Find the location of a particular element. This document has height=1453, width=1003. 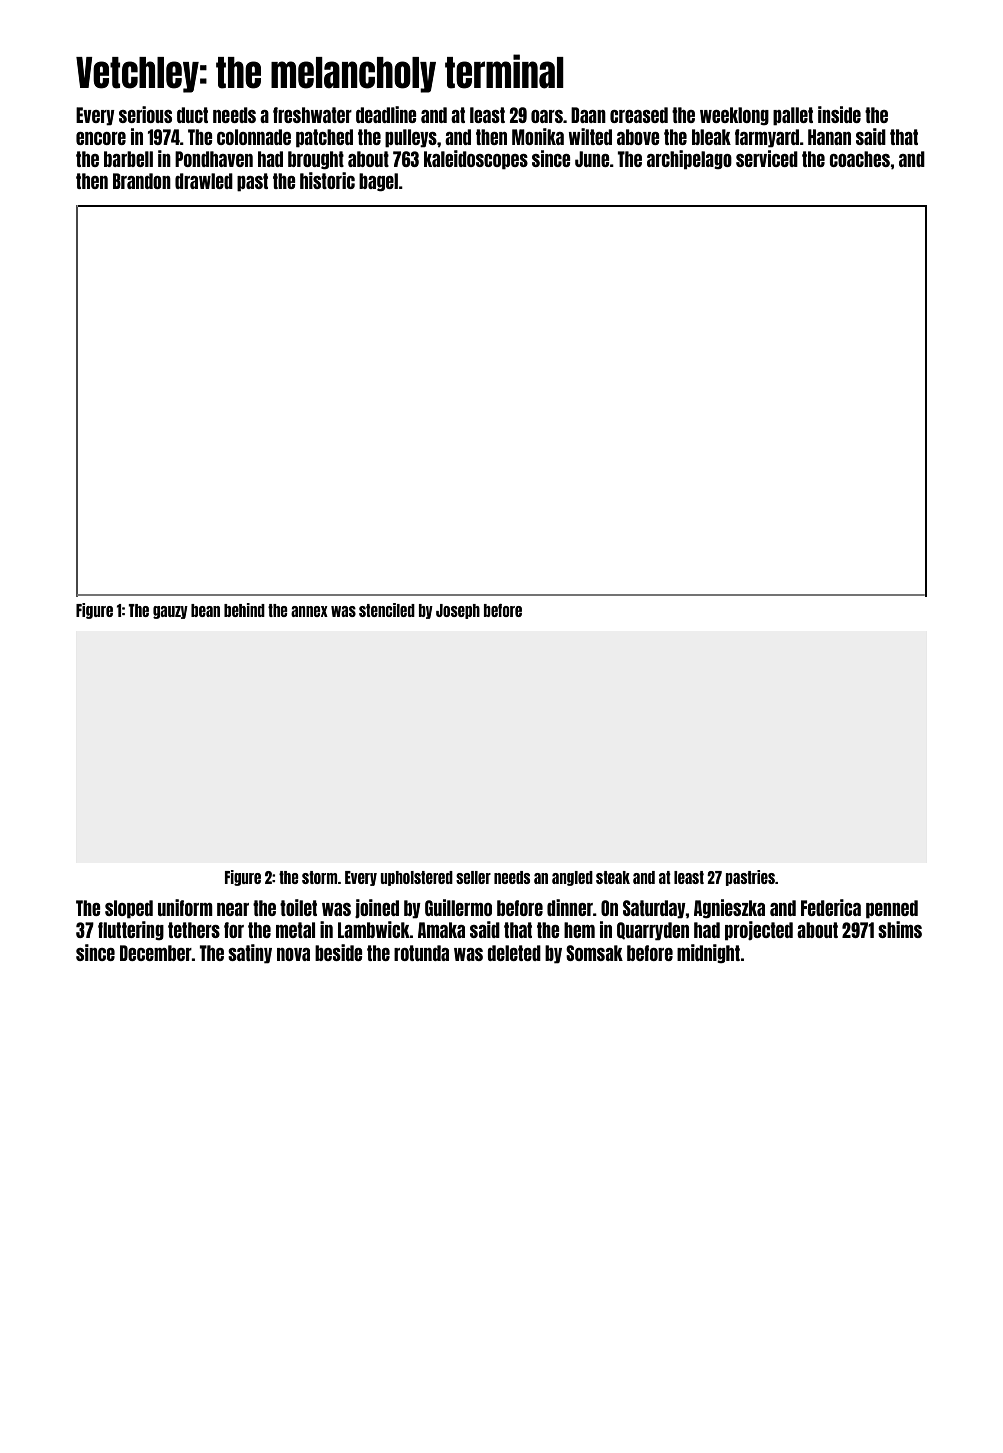

bagel is located at coordinates (378, 182).
